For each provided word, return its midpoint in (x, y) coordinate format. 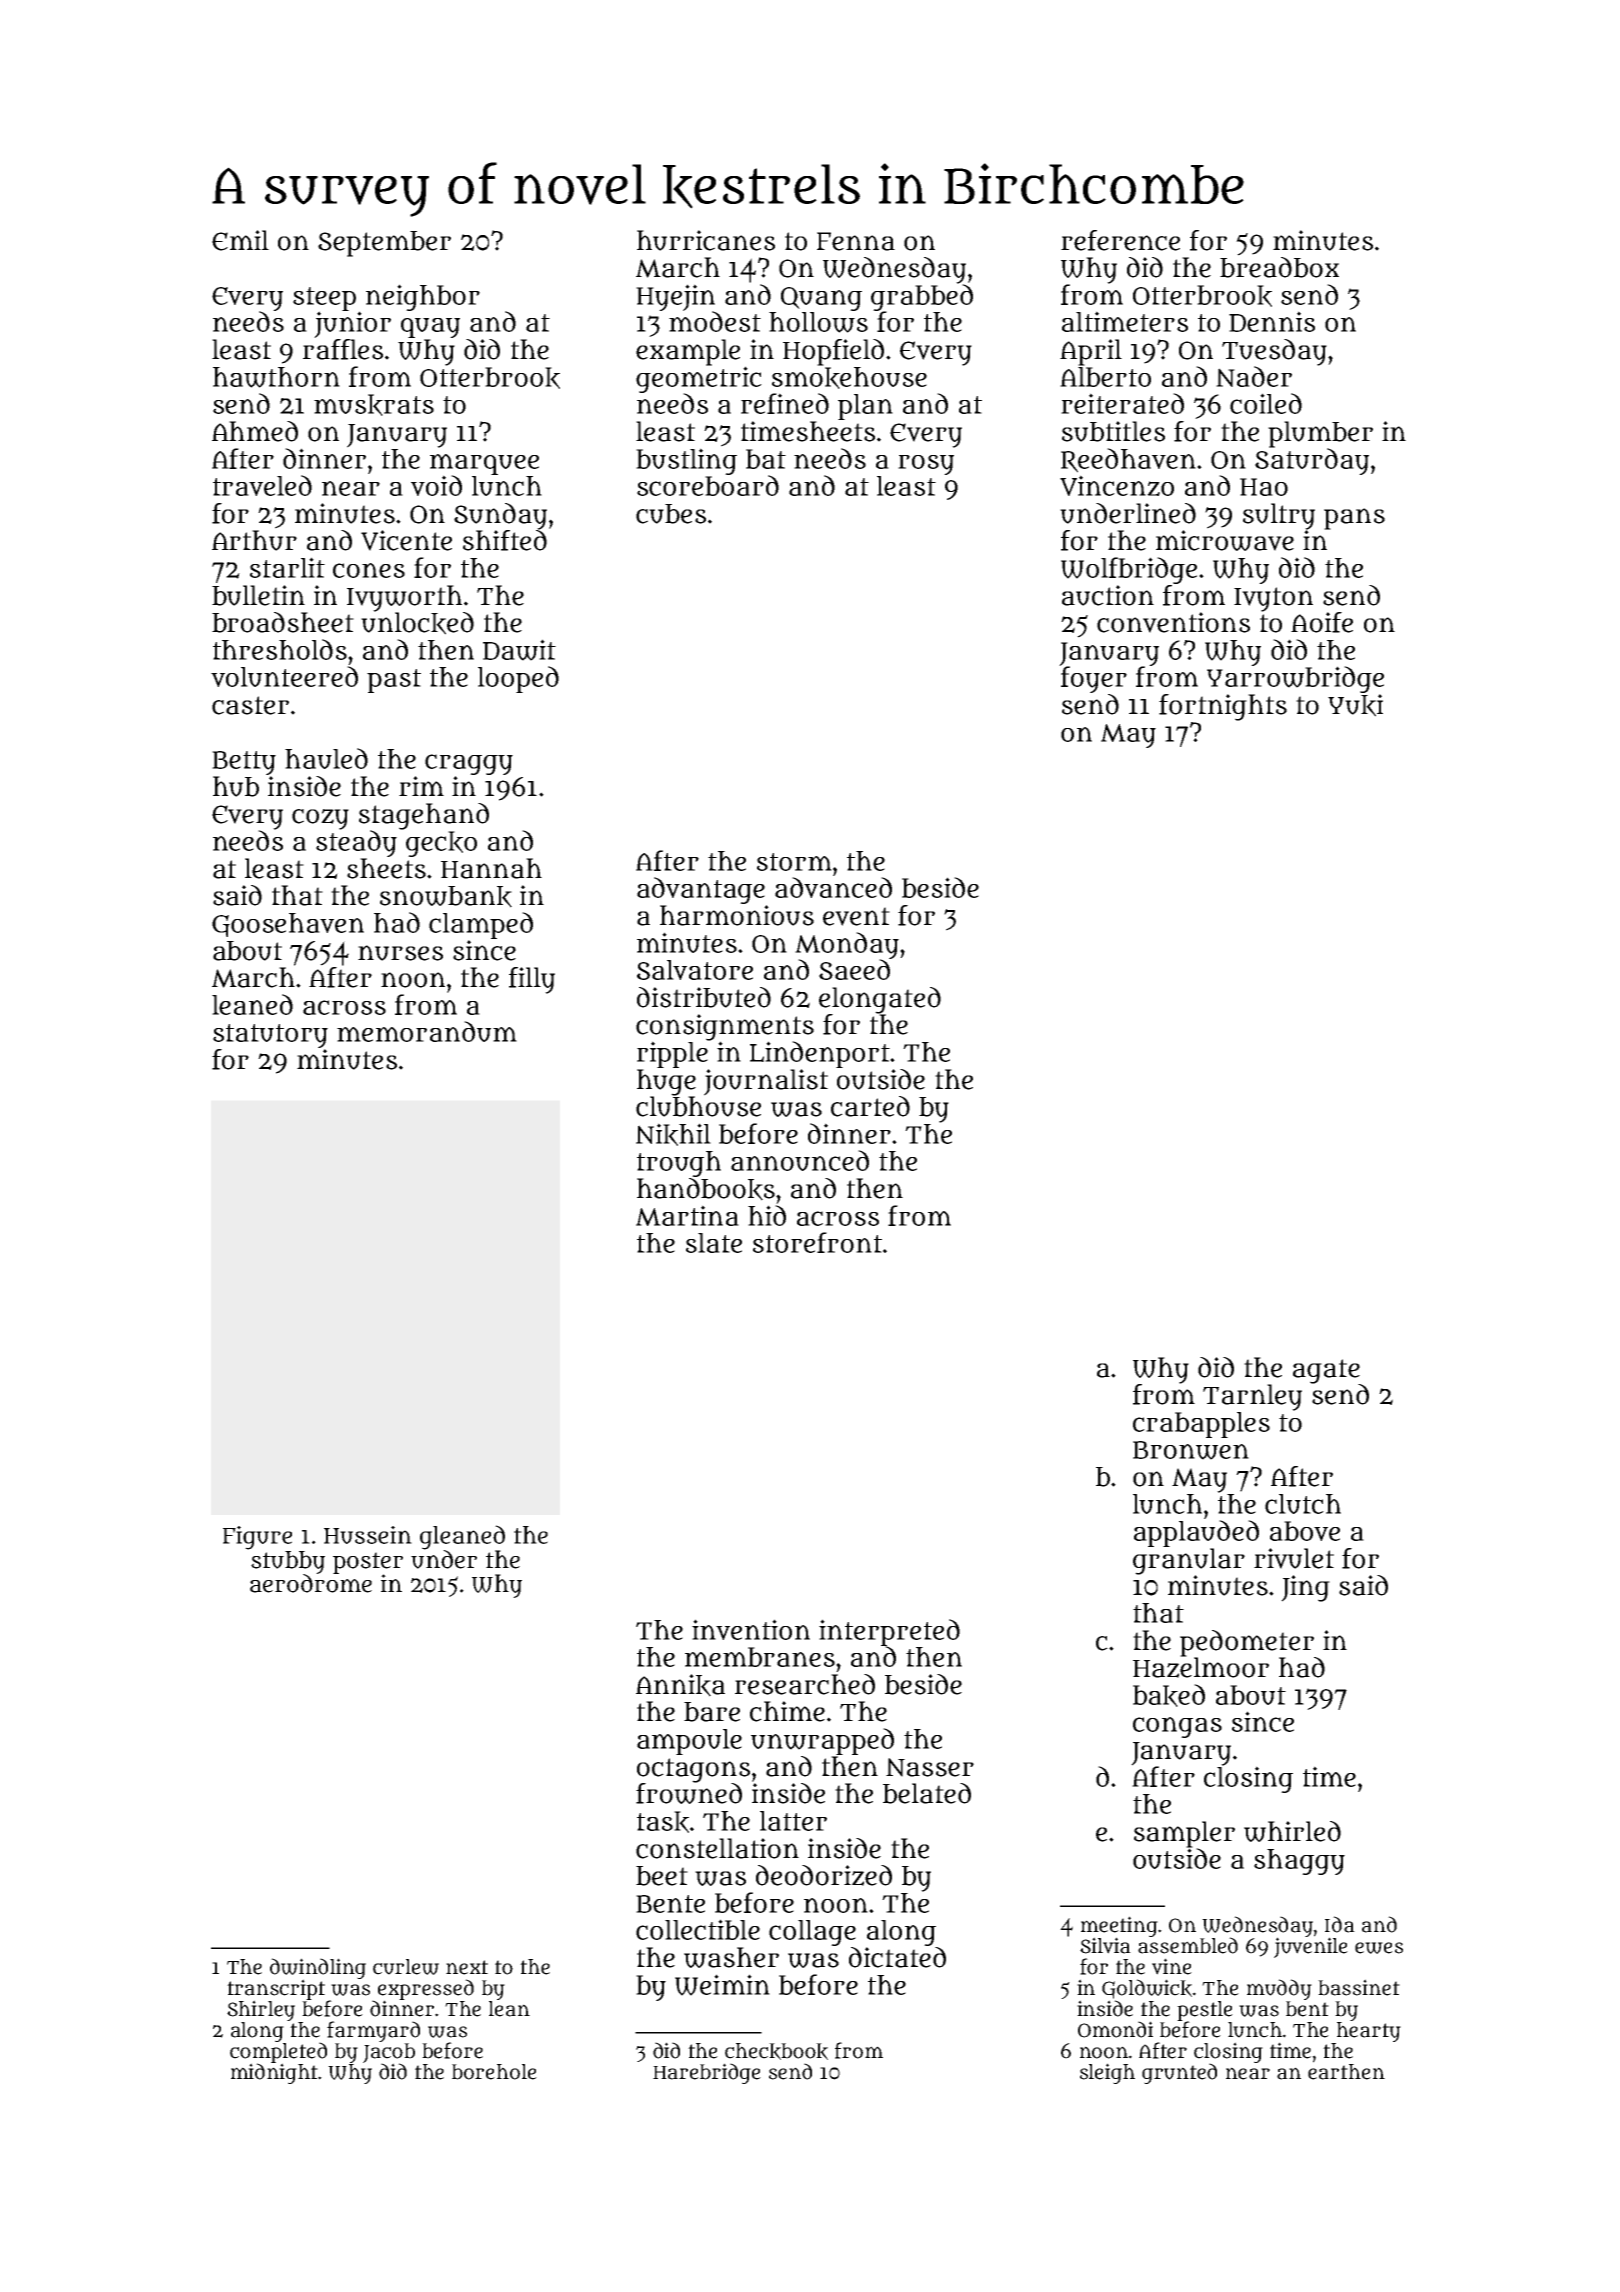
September (384, 244)
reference (1120, 240)
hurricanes (706, 240)
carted (870, 1106)
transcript (276, 1989)
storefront (817, 1242)
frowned (689, 1793)
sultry (1279, 516)
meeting (1119, 1926)
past (394, 681)
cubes (671, 514)
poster (368, 1563)
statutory (270, 1036)
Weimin (722, 1985)
